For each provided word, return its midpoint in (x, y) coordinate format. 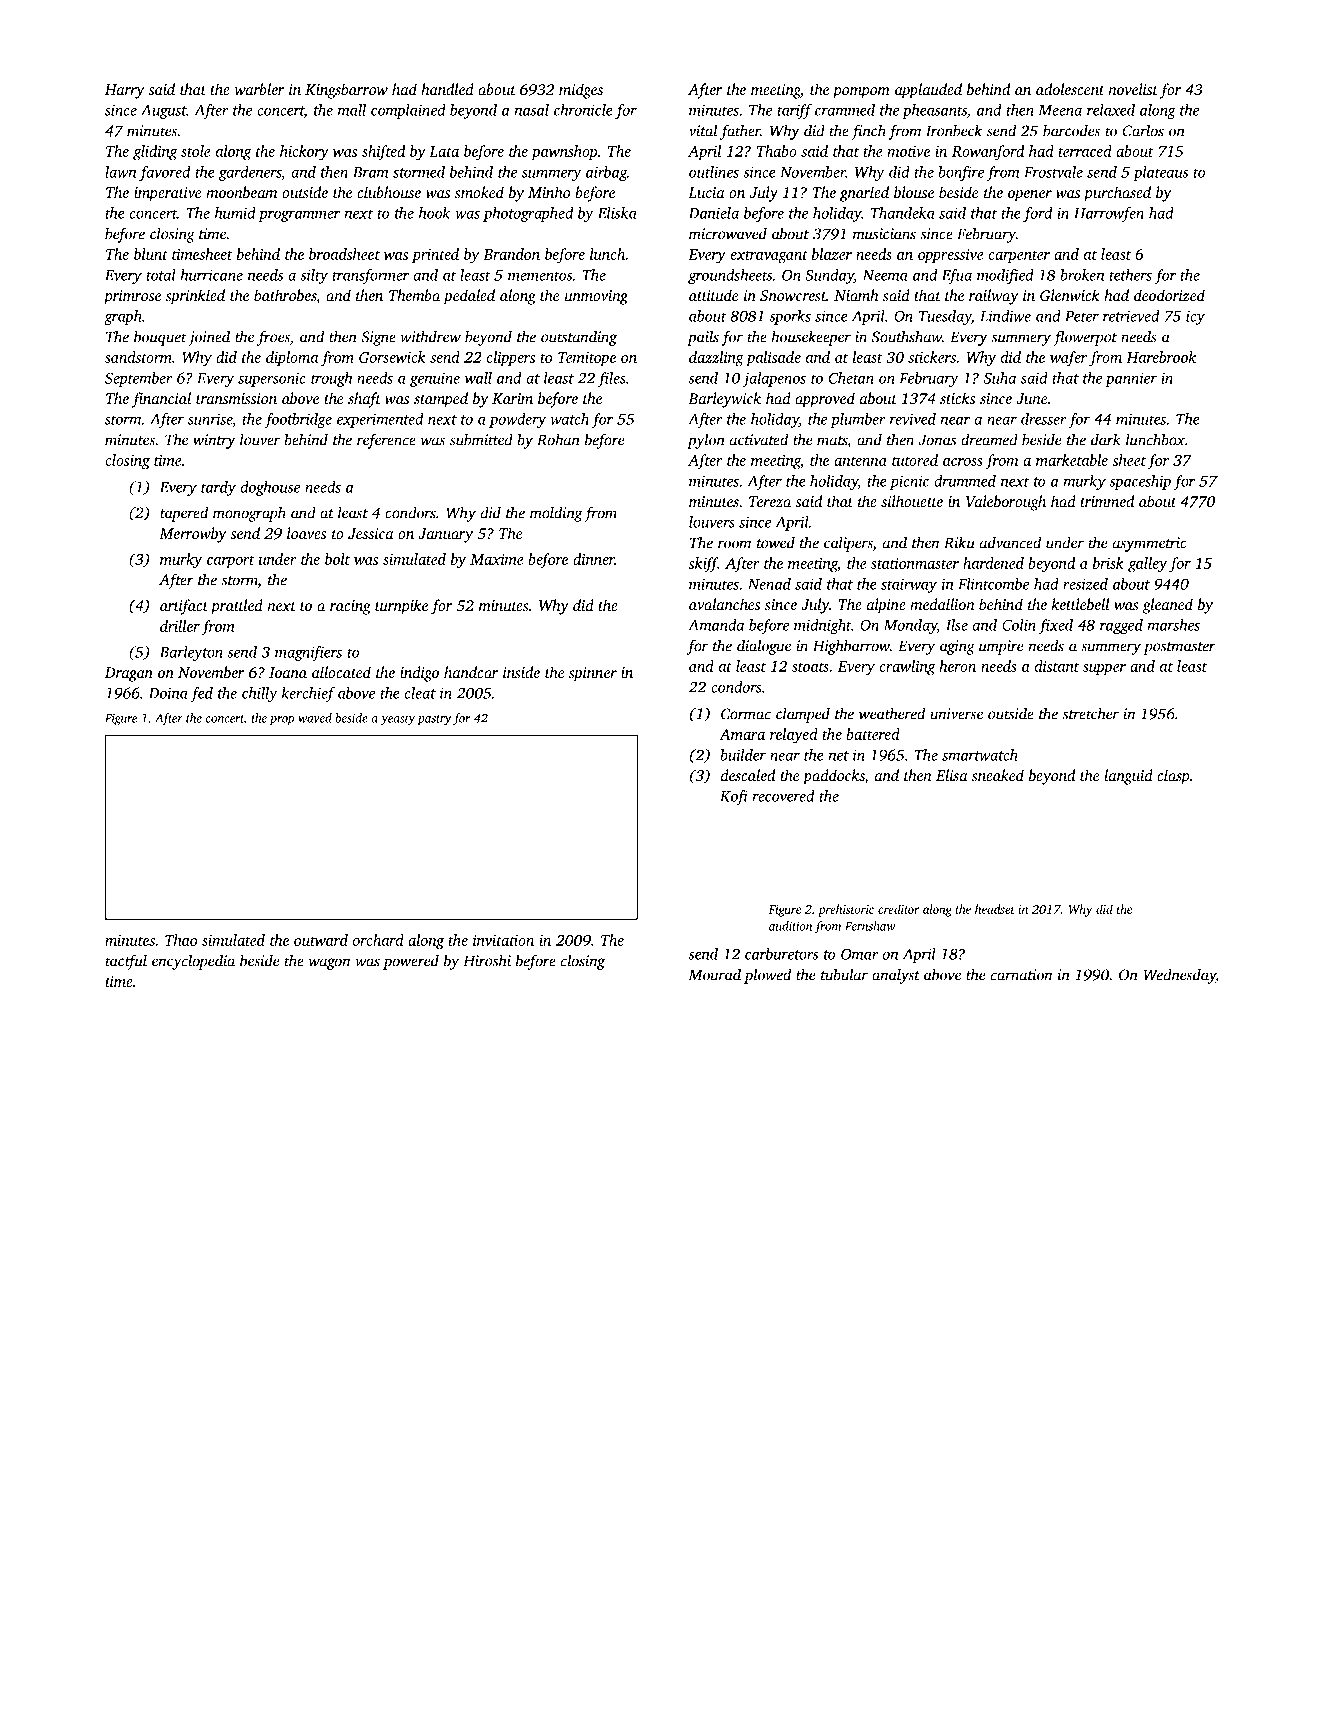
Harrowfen (1109, 214)
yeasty (397, 720)
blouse (914, 192)
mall (352, 110)
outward (321, 940)
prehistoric (846, 910)
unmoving (596, 297)
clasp (1173, 777)
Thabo (777, 151)
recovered (783, 796)
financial (161, 400)
